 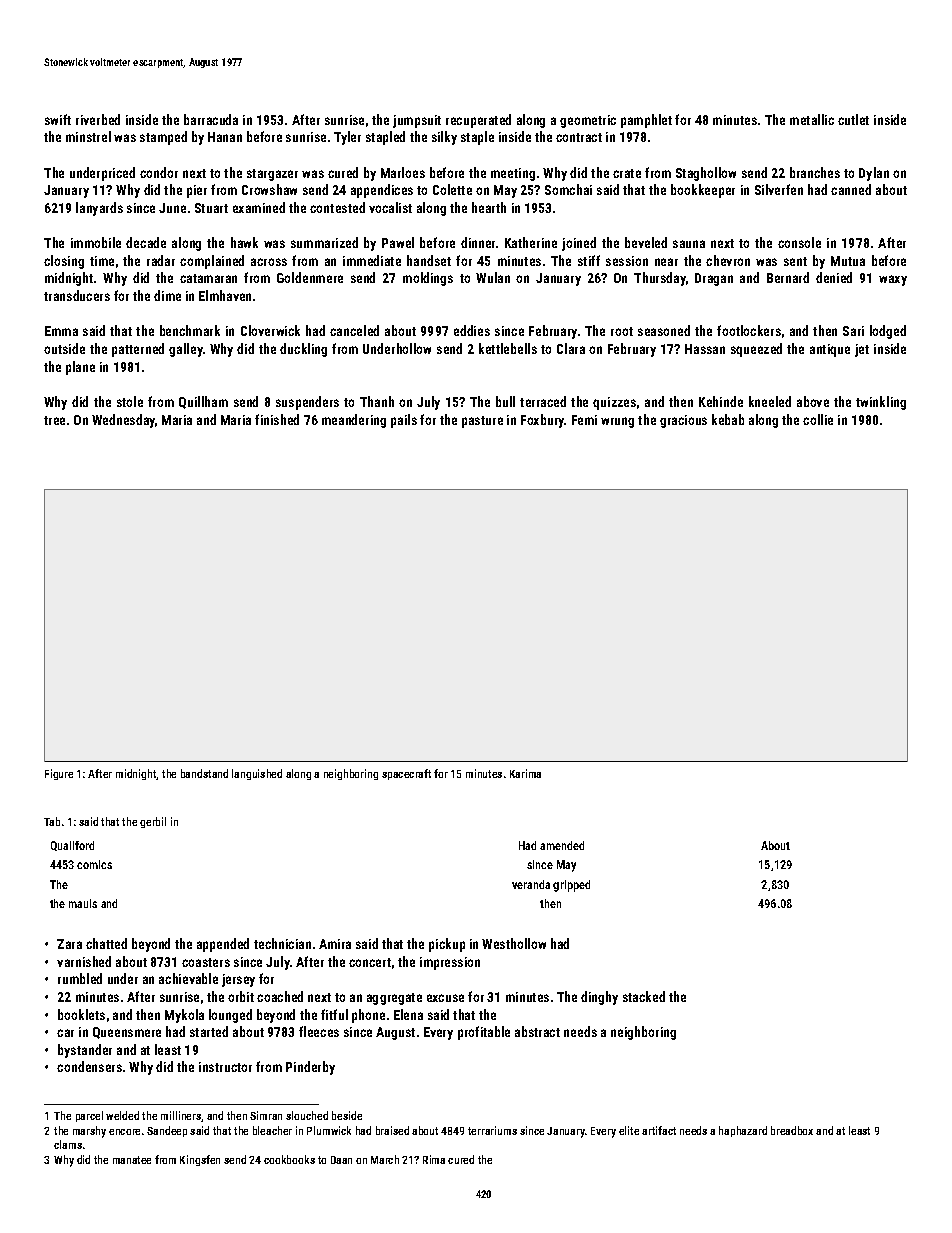 What do you see at coordinates (289, 1159) in the screenshot?
I see `cookbooks` at bounding box center [289, 1159].
